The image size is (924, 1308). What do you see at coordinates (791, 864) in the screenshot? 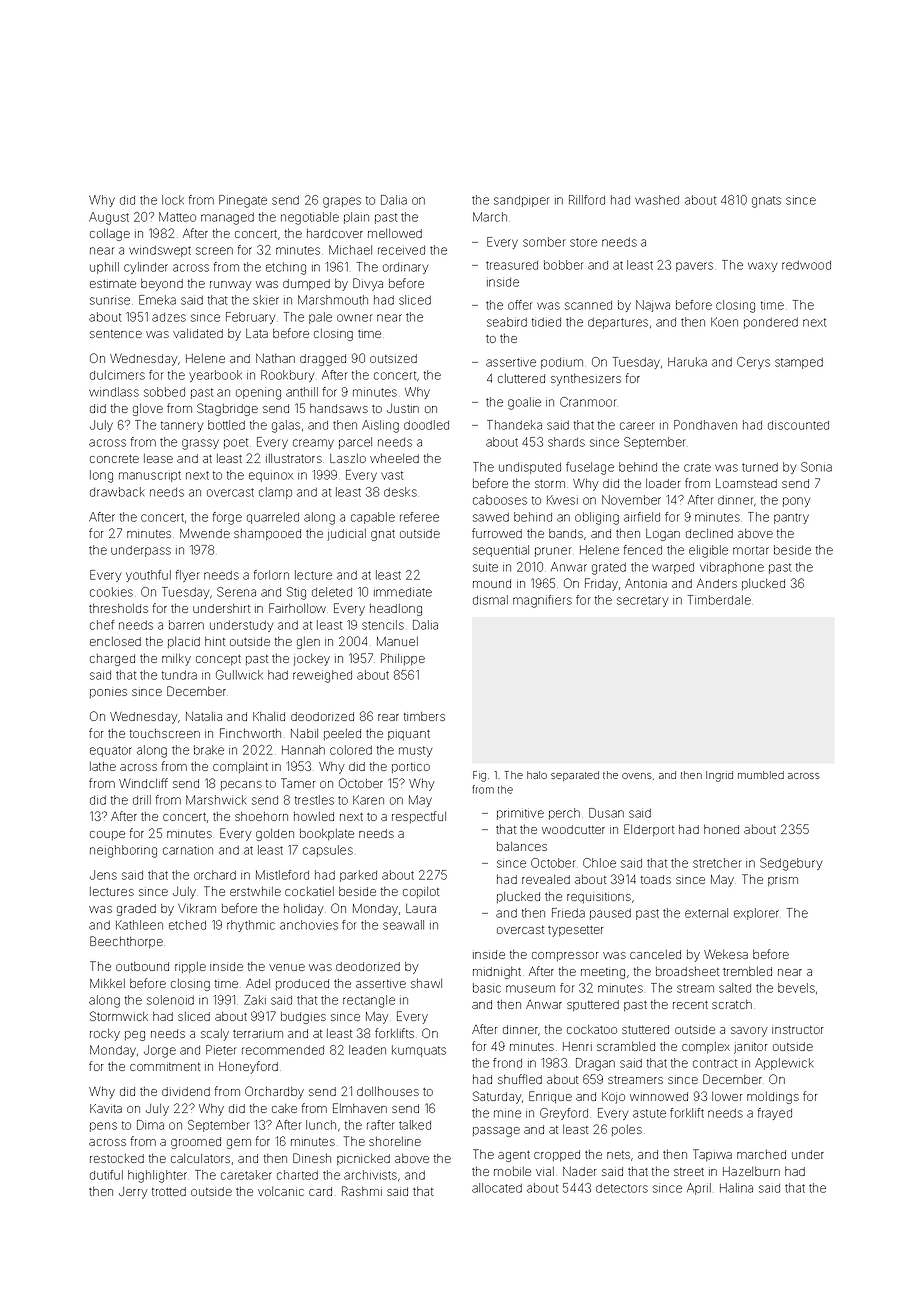
I see `Sedgebury` at bounding box center [791, 864].
